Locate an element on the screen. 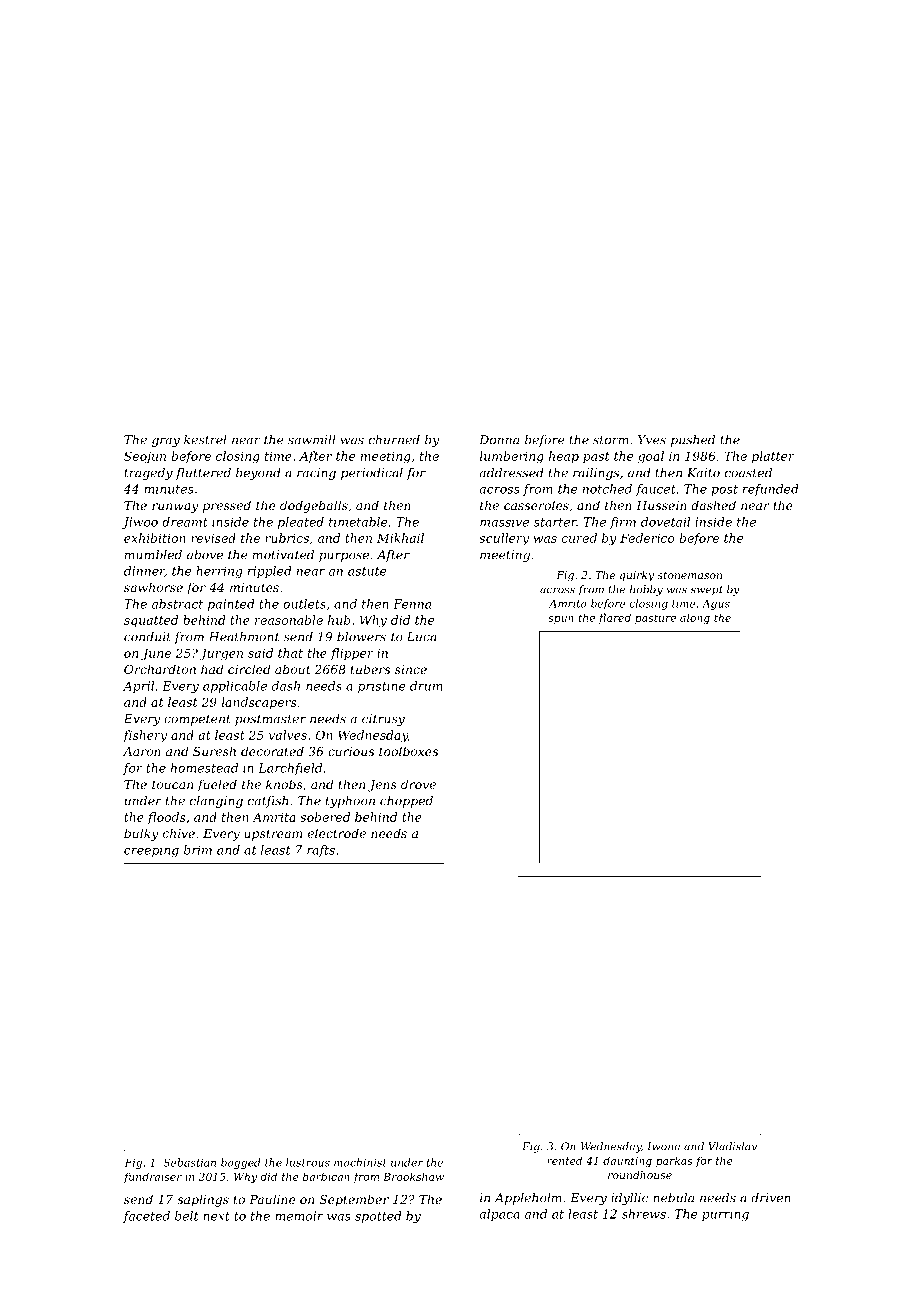 The height and width of the screenshot is (1308, 924). beyond is located at coordinates (258, 474).
